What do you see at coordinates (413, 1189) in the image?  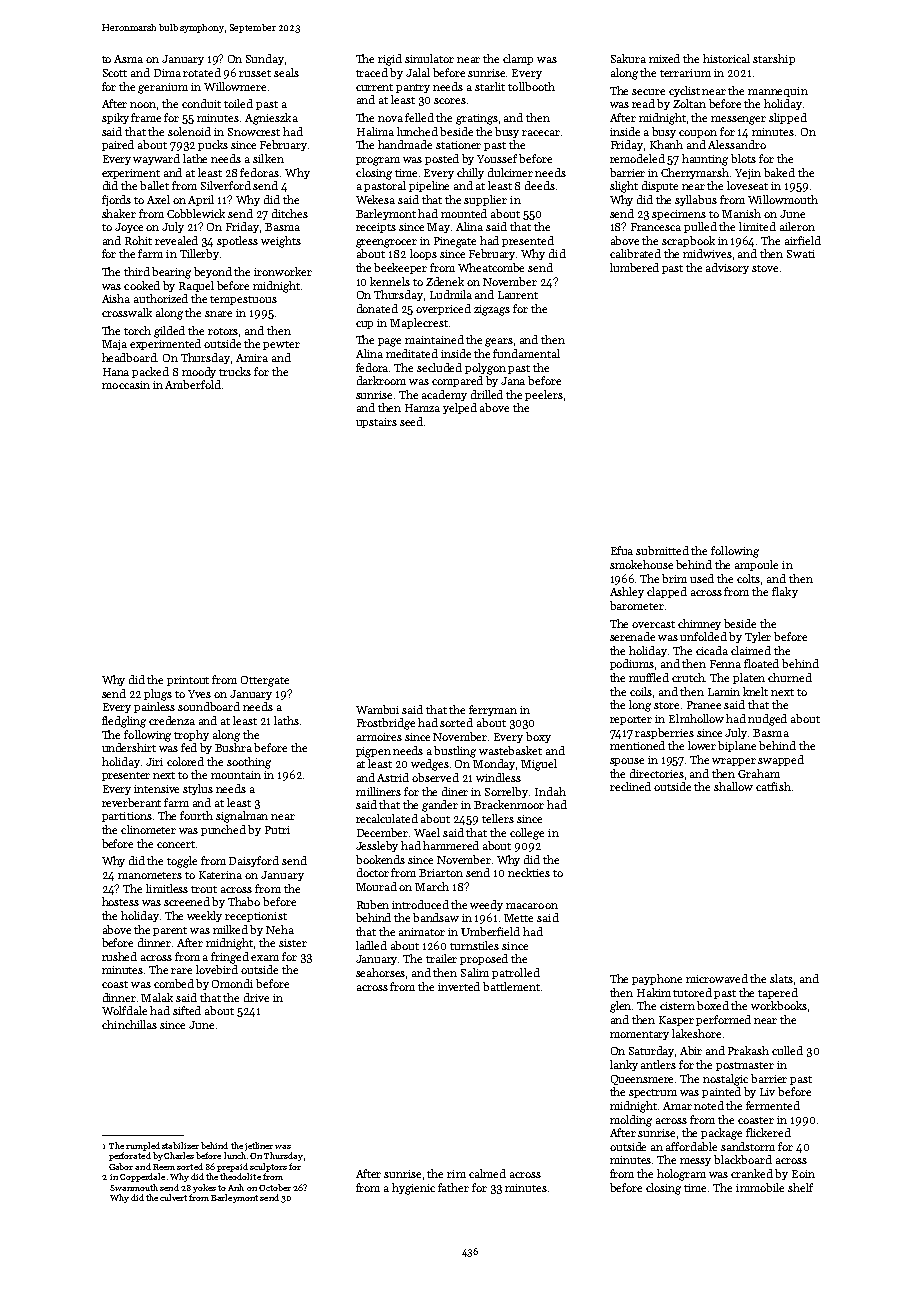 I see `hygienic` at bounding box center [413, 1189].
